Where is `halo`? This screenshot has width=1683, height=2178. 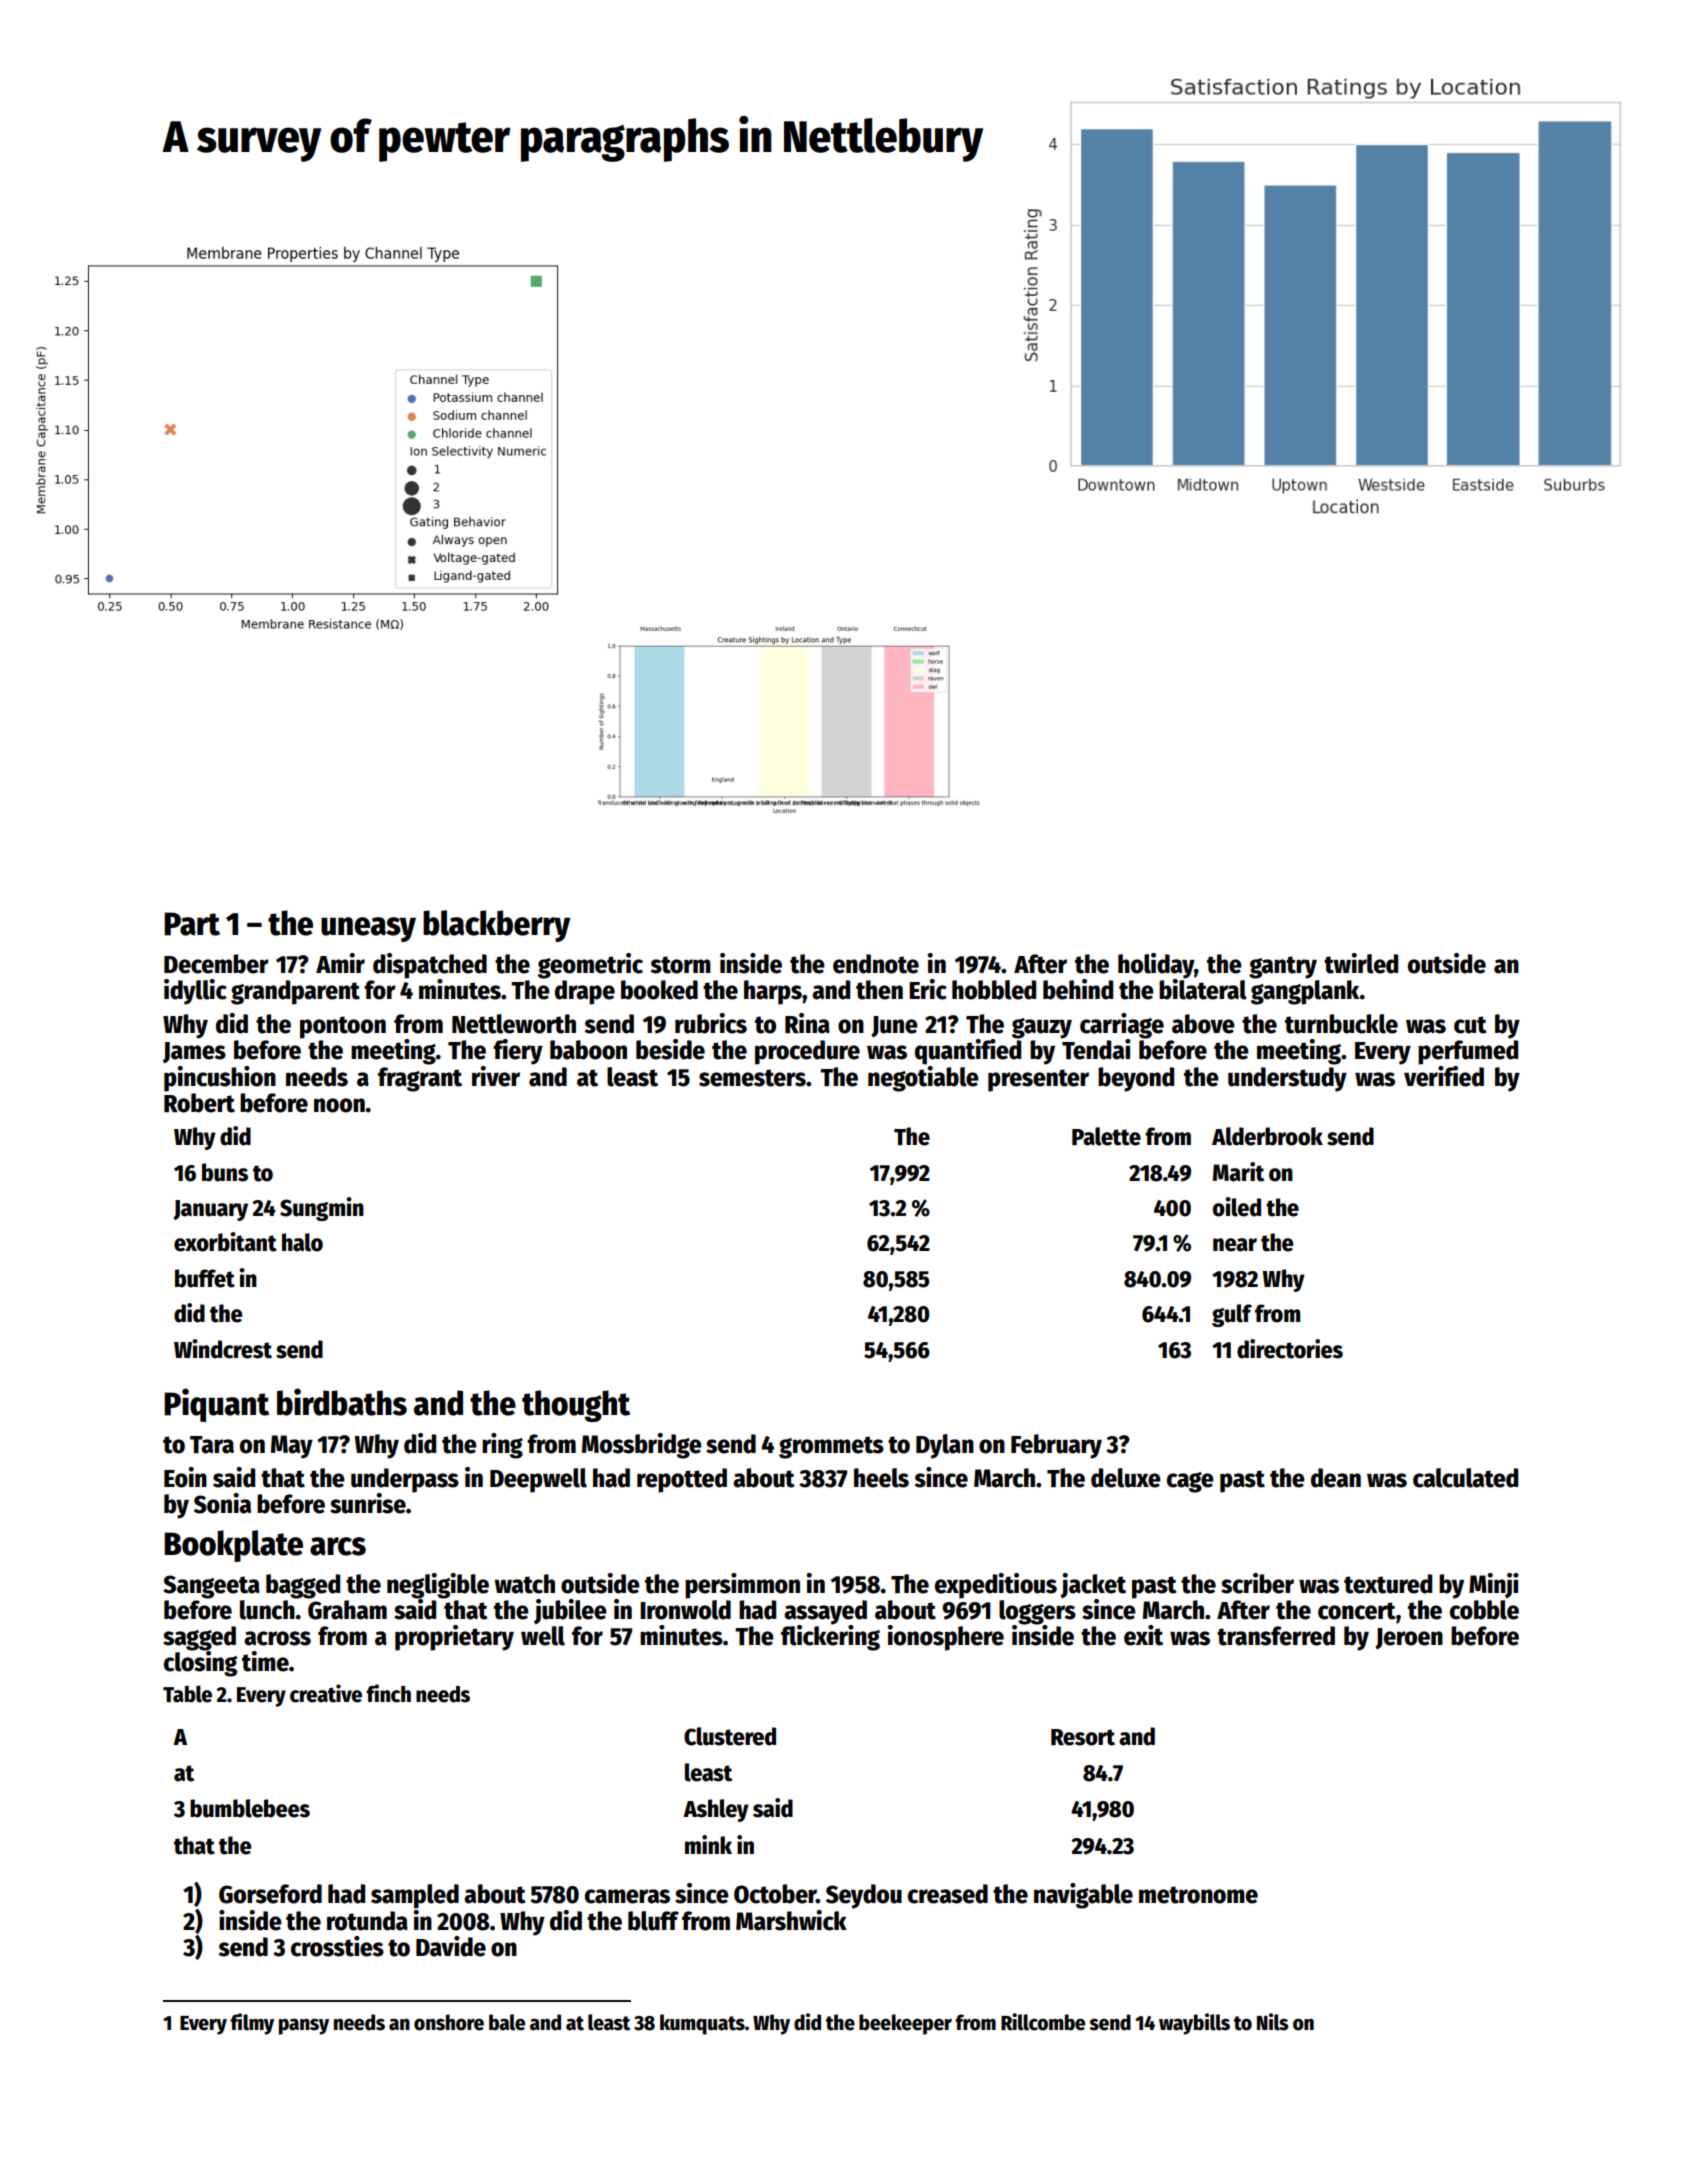 halo is located at coordinates (302, 1242).
